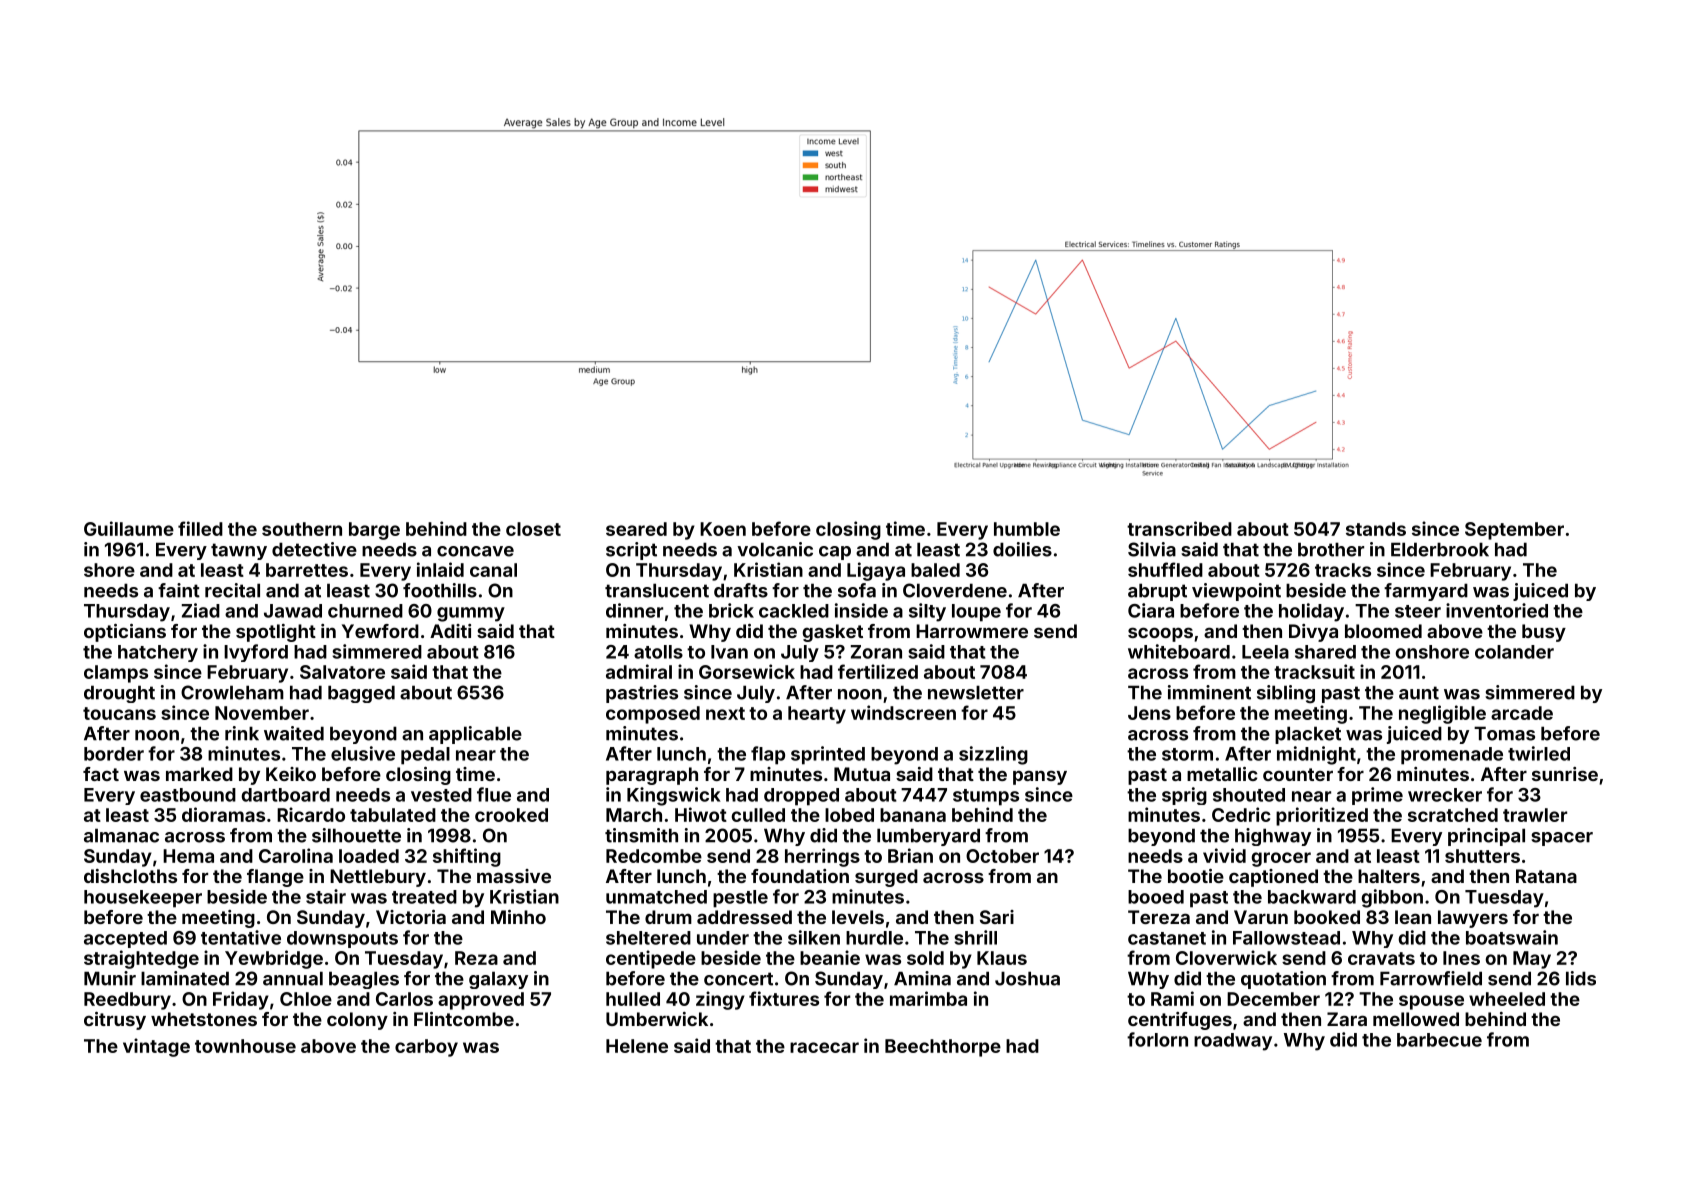  I want to click on accepted, so click(125, 939).
